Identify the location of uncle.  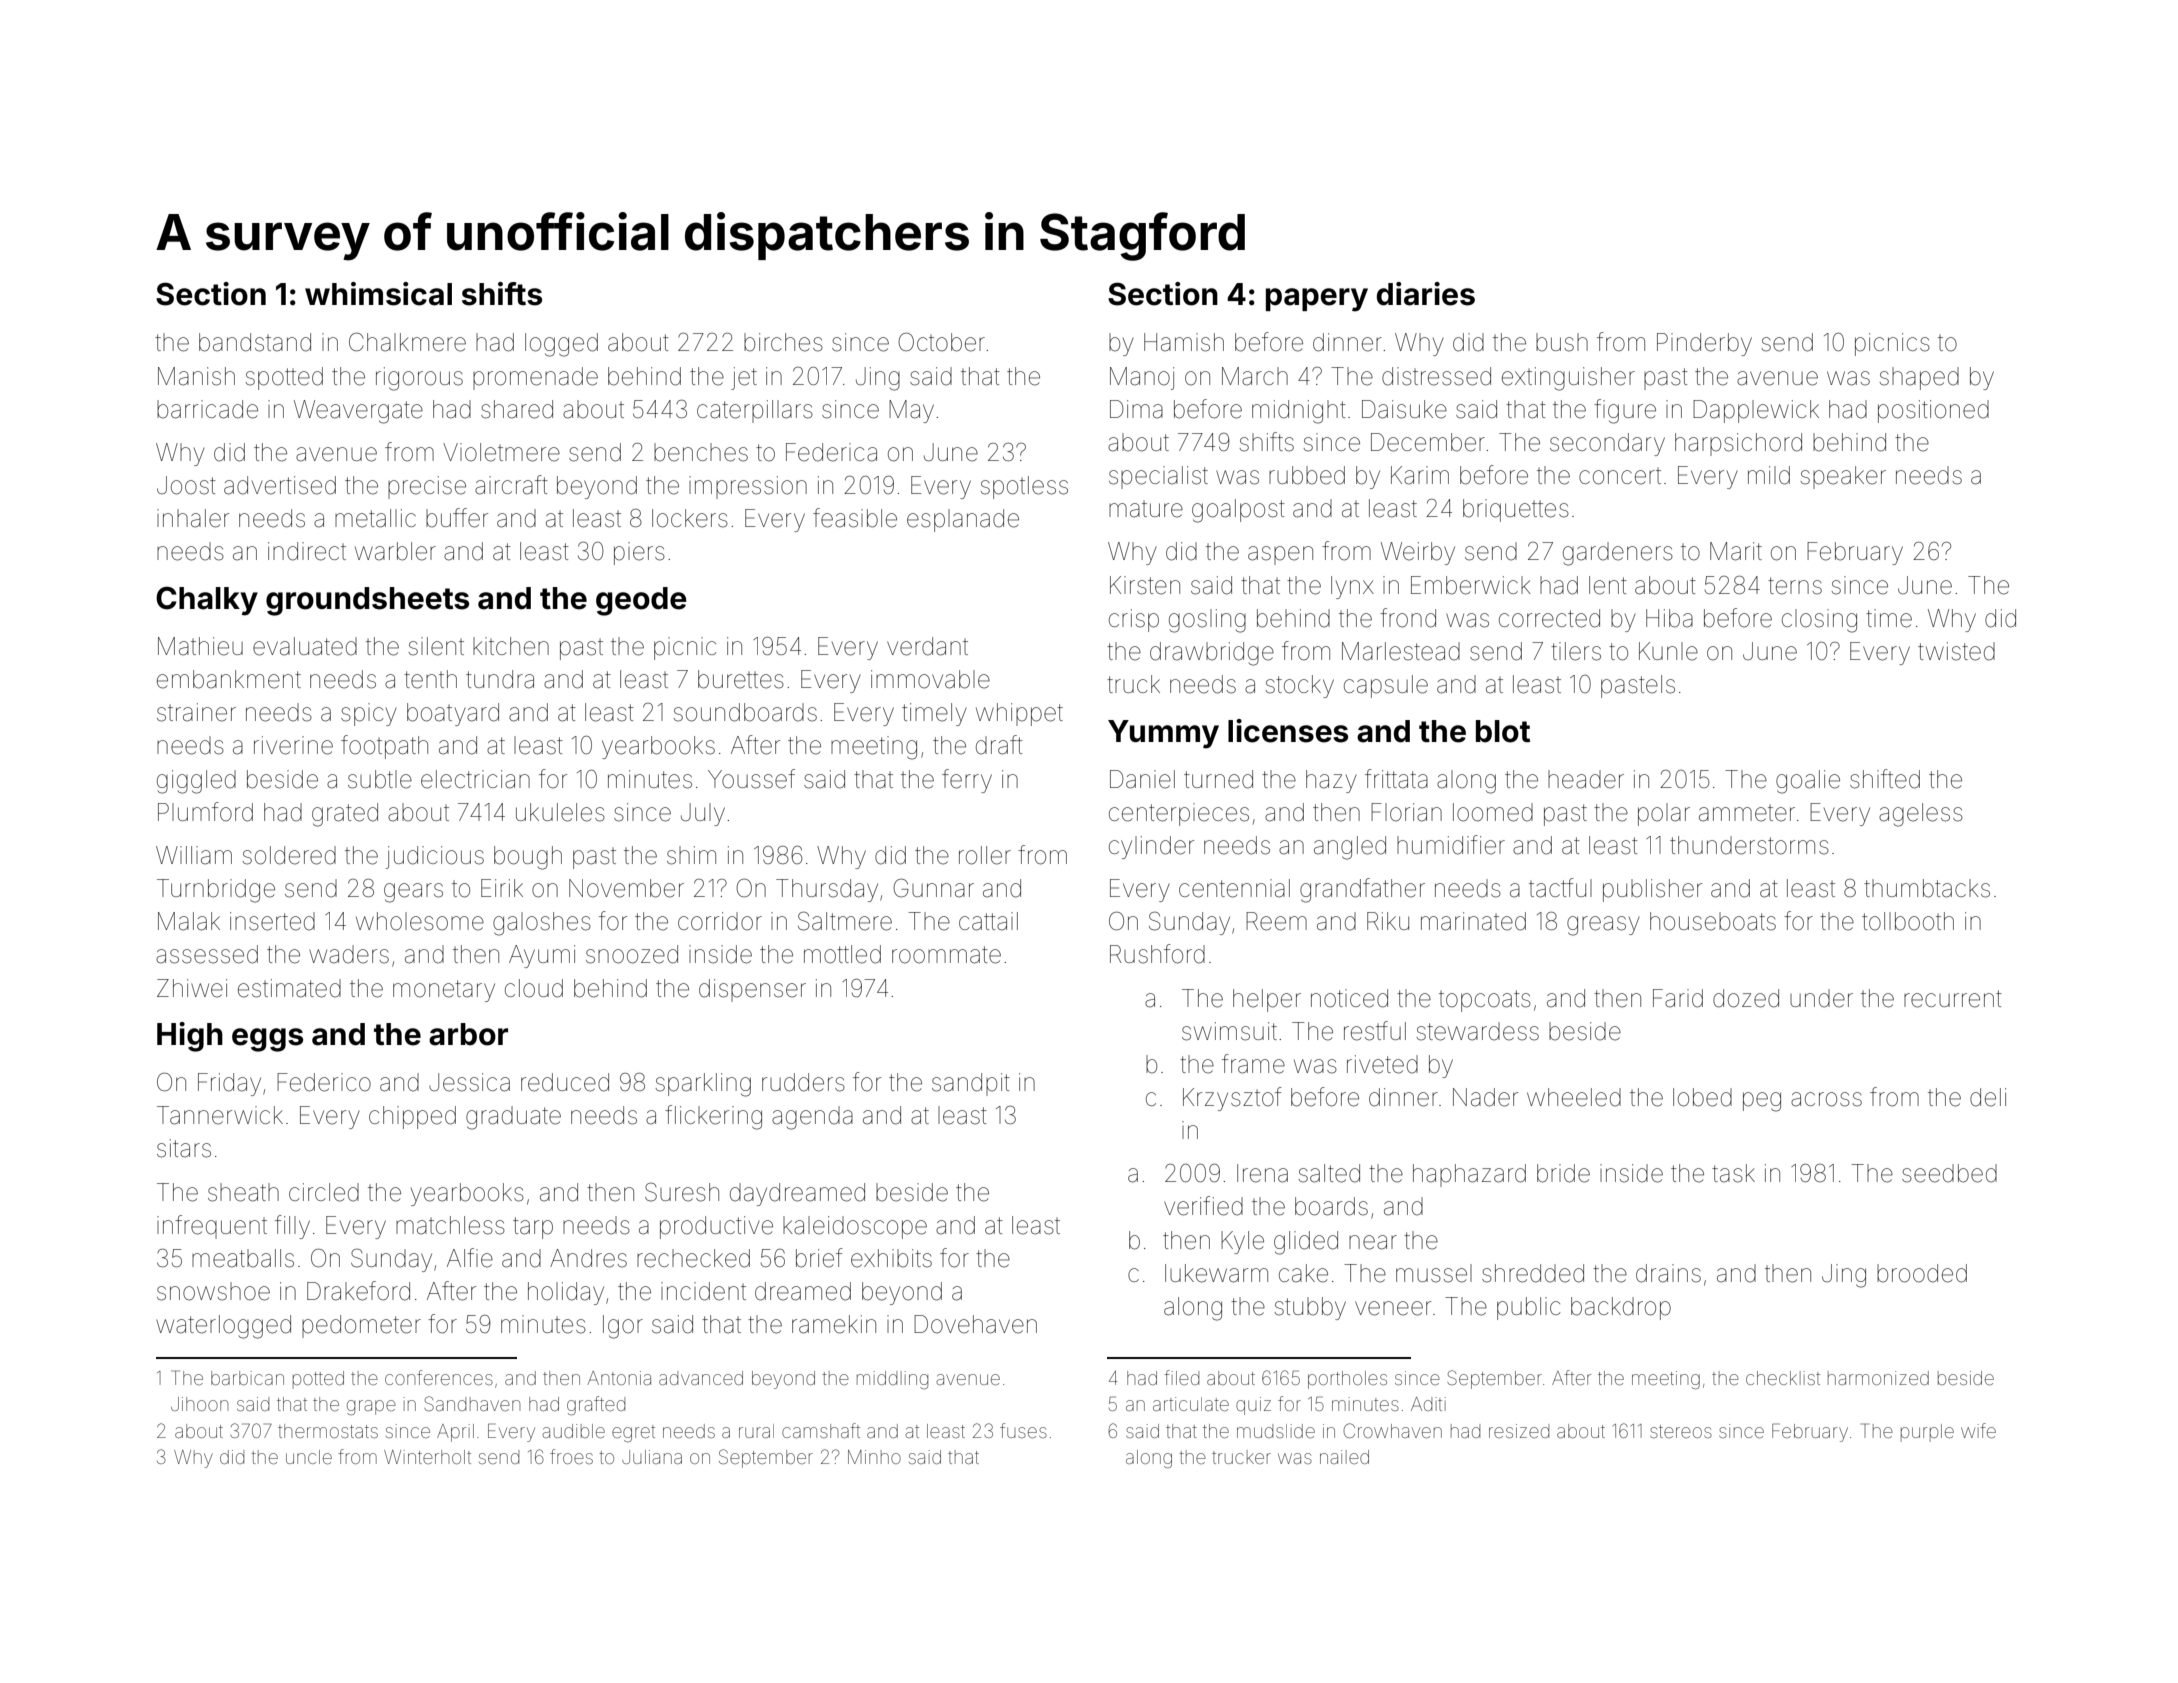
(309, 1457).
